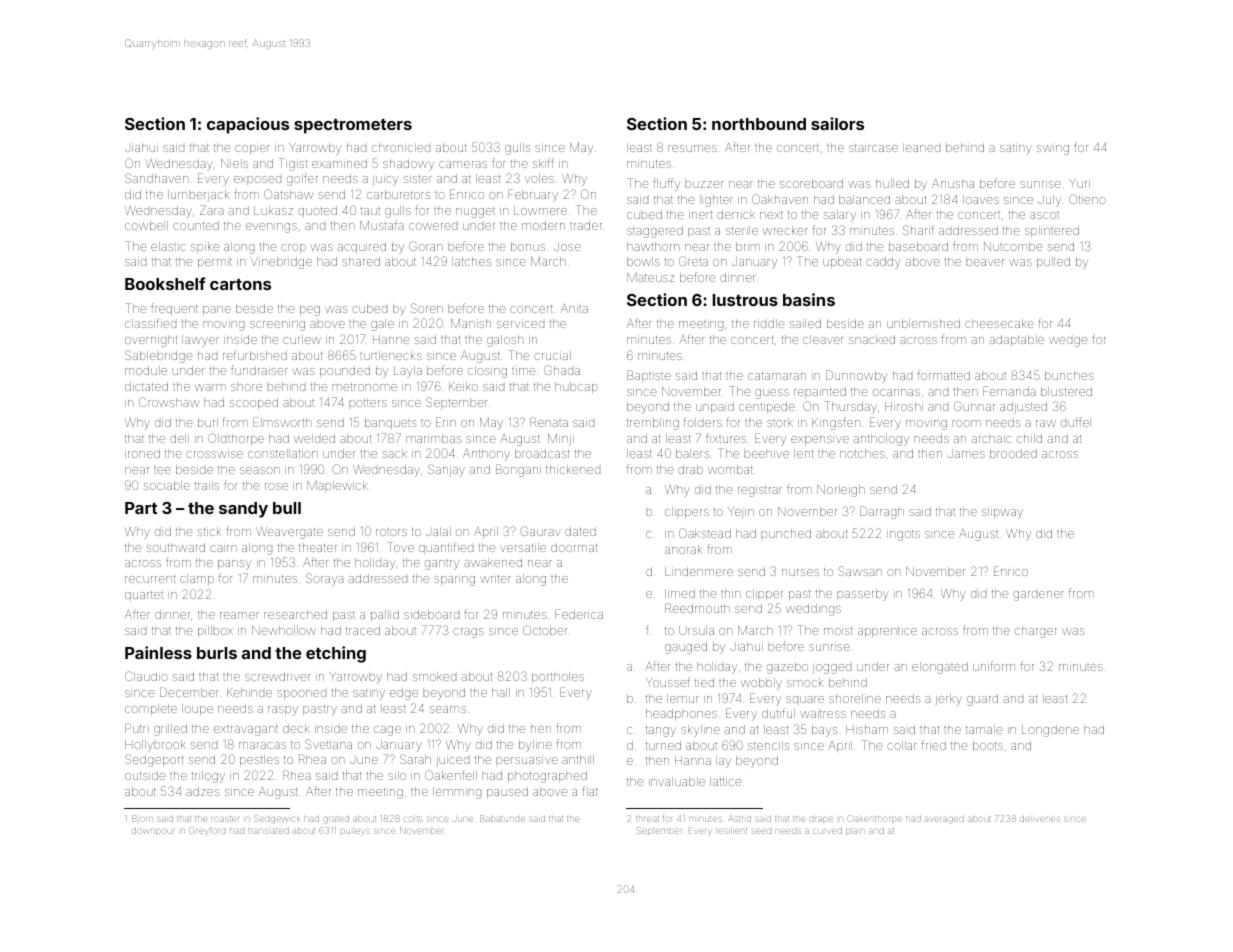  Describe the element at coordinates (690, 469) in the image. I see `drab` at that location.
